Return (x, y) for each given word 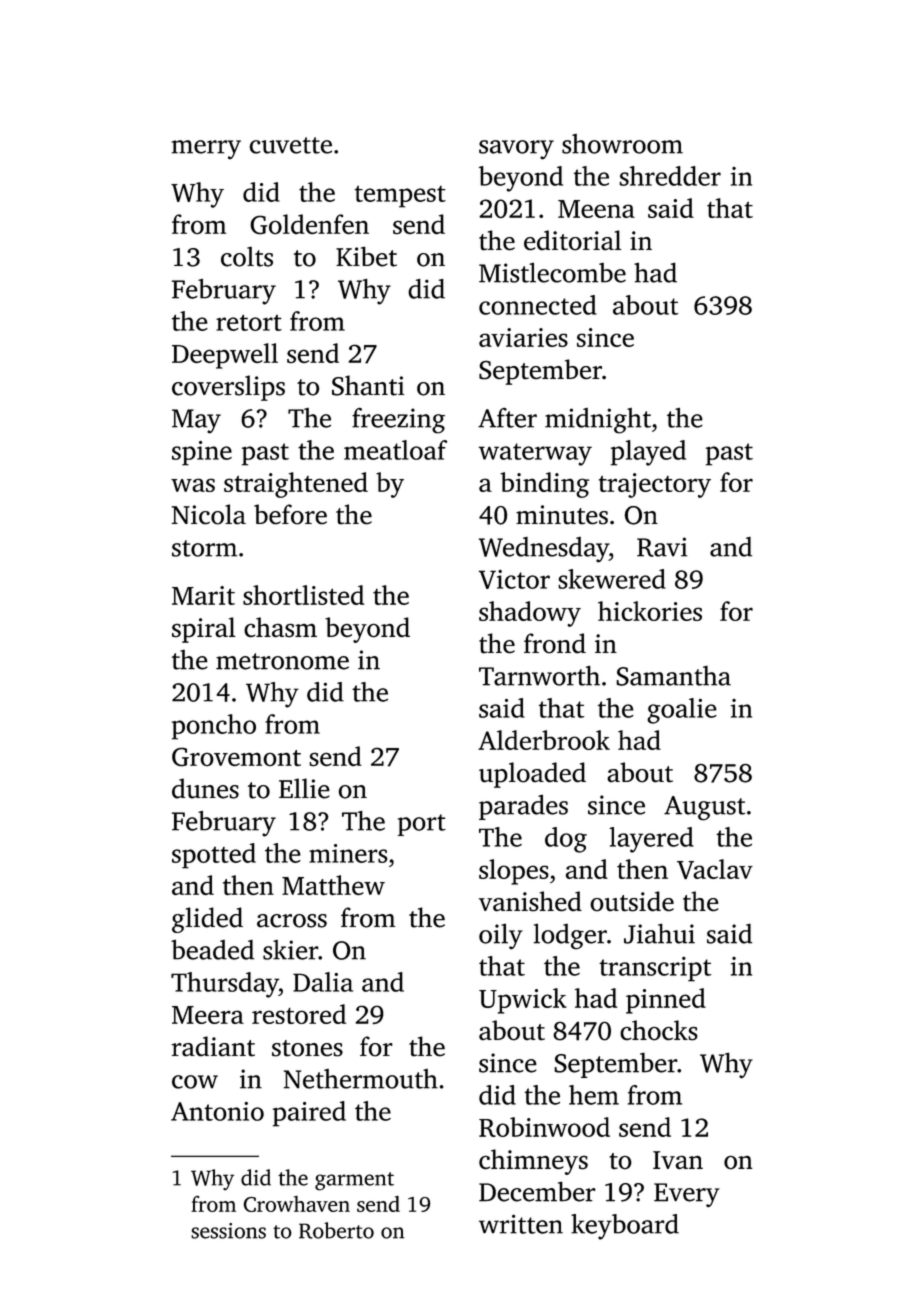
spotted (214, 856)
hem (594, 1095)
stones (307, 1048)
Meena (596, 209)
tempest (400, 197)
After (507, 418)
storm (204, 548)
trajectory (655, 485)
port (422, 825)
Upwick (523, 1001)
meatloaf (395, 450)
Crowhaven (296, 1204)
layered (652, 840)
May (196, 421)
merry (206, 150)
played (648, 453)
